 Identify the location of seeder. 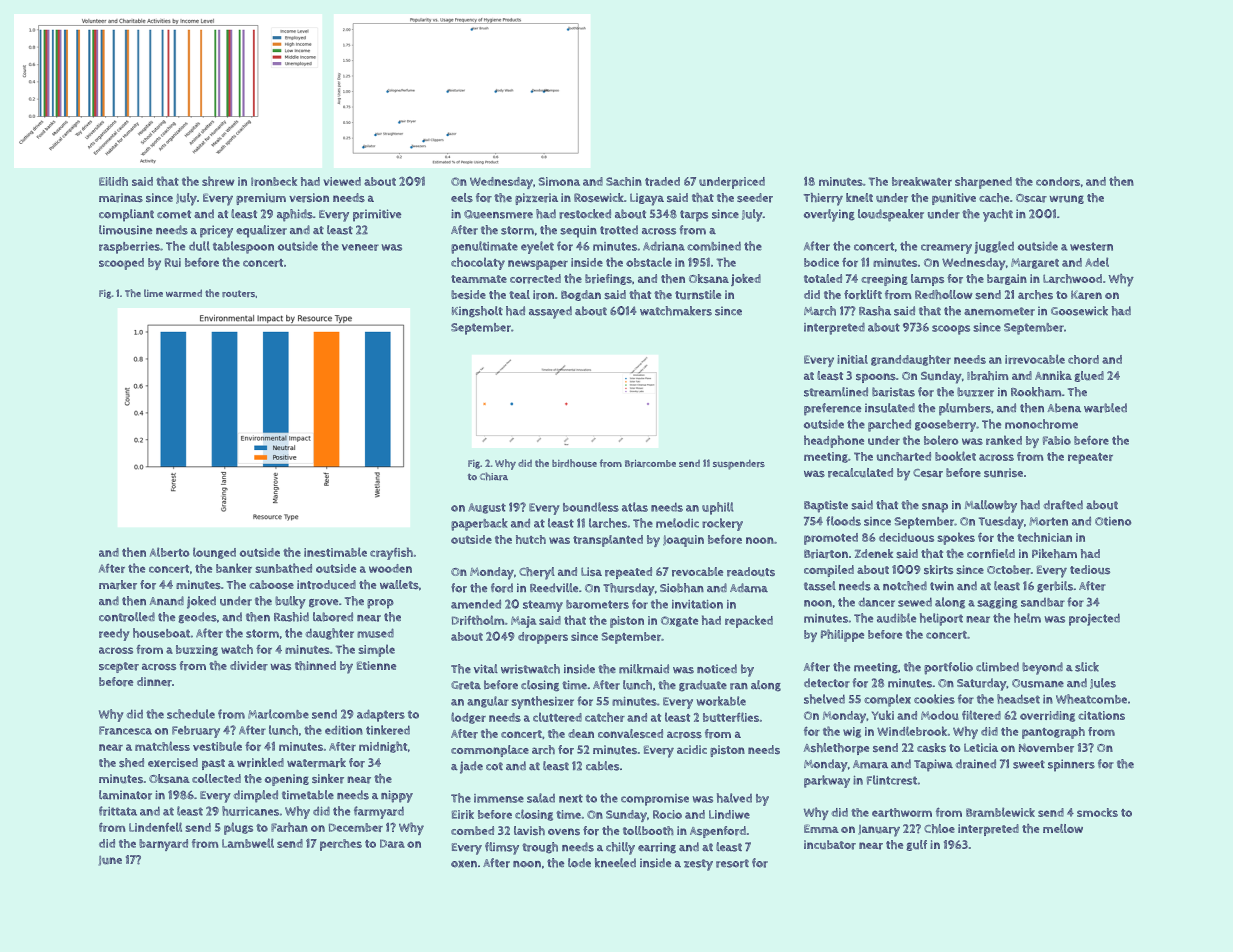
(755, 198).
